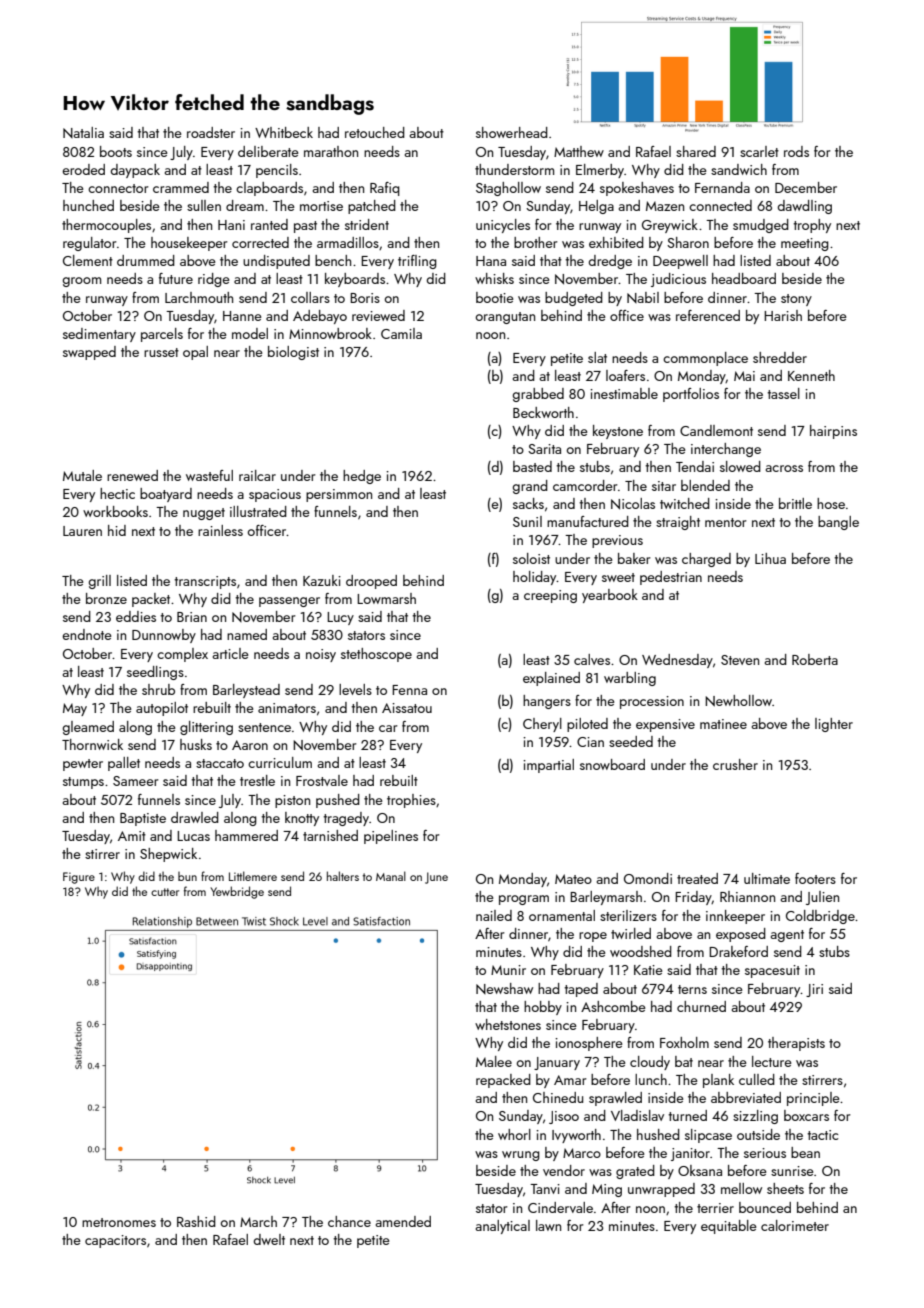 The width and height of the screenshot is (924, 1308). I want to click on snowboard, so click(612, 764).
